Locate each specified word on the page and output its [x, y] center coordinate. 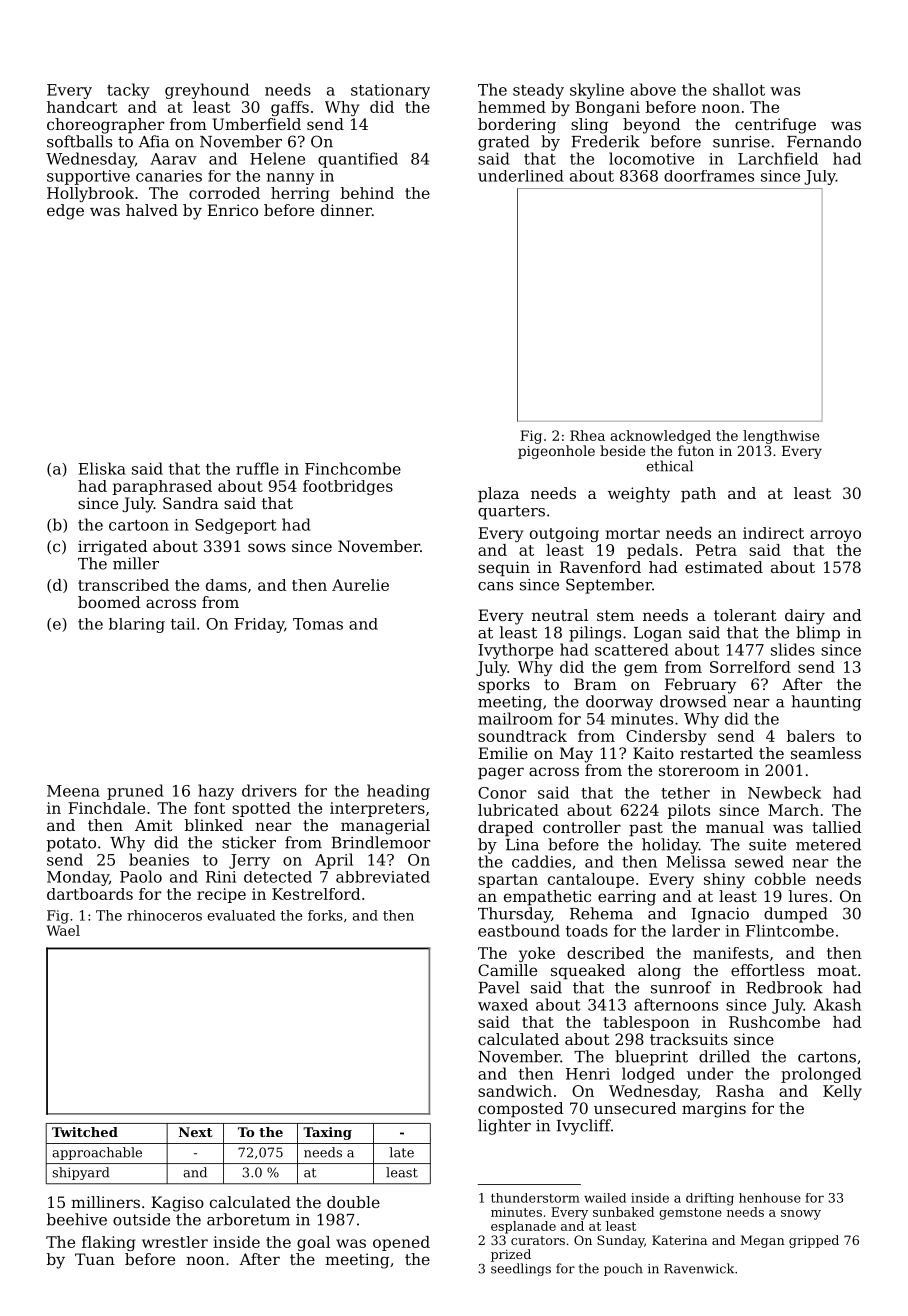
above [653, 89]
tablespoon [647, 1023]
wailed [605, 1198]
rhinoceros [164, 915]
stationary [390, 91]
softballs [79, 141]
